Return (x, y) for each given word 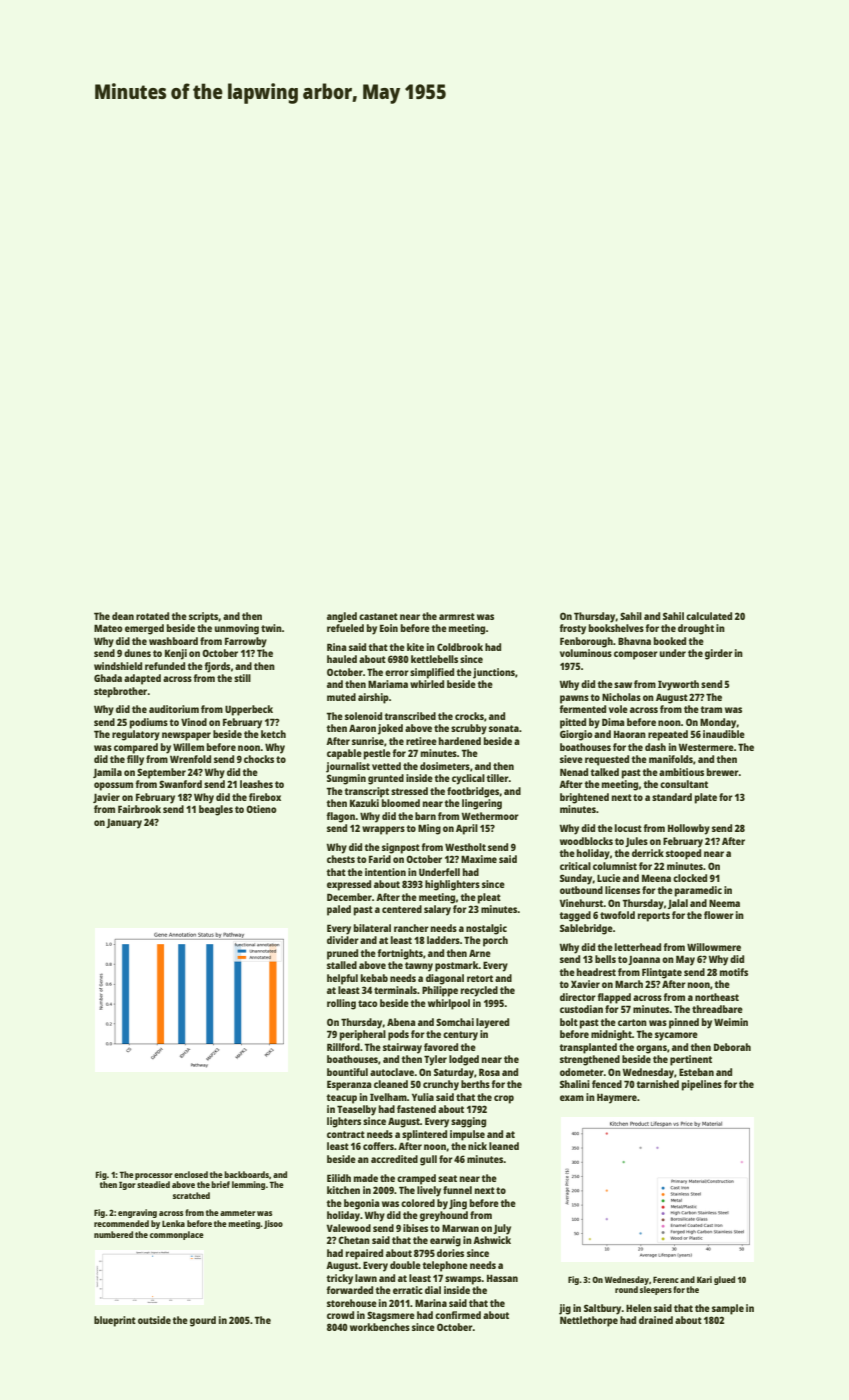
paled (339, 910)
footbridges (473, 792)
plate (706, 798)
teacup (341, 1099)
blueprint (115, 1321)
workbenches (380, 1327)
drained (656, 1320)
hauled (342, 659)
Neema (724, 903)
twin (271, 628)
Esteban (696, 1072)
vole (618, 709)
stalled (342, 965)
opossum (113, 786)
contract (346, 1134)
